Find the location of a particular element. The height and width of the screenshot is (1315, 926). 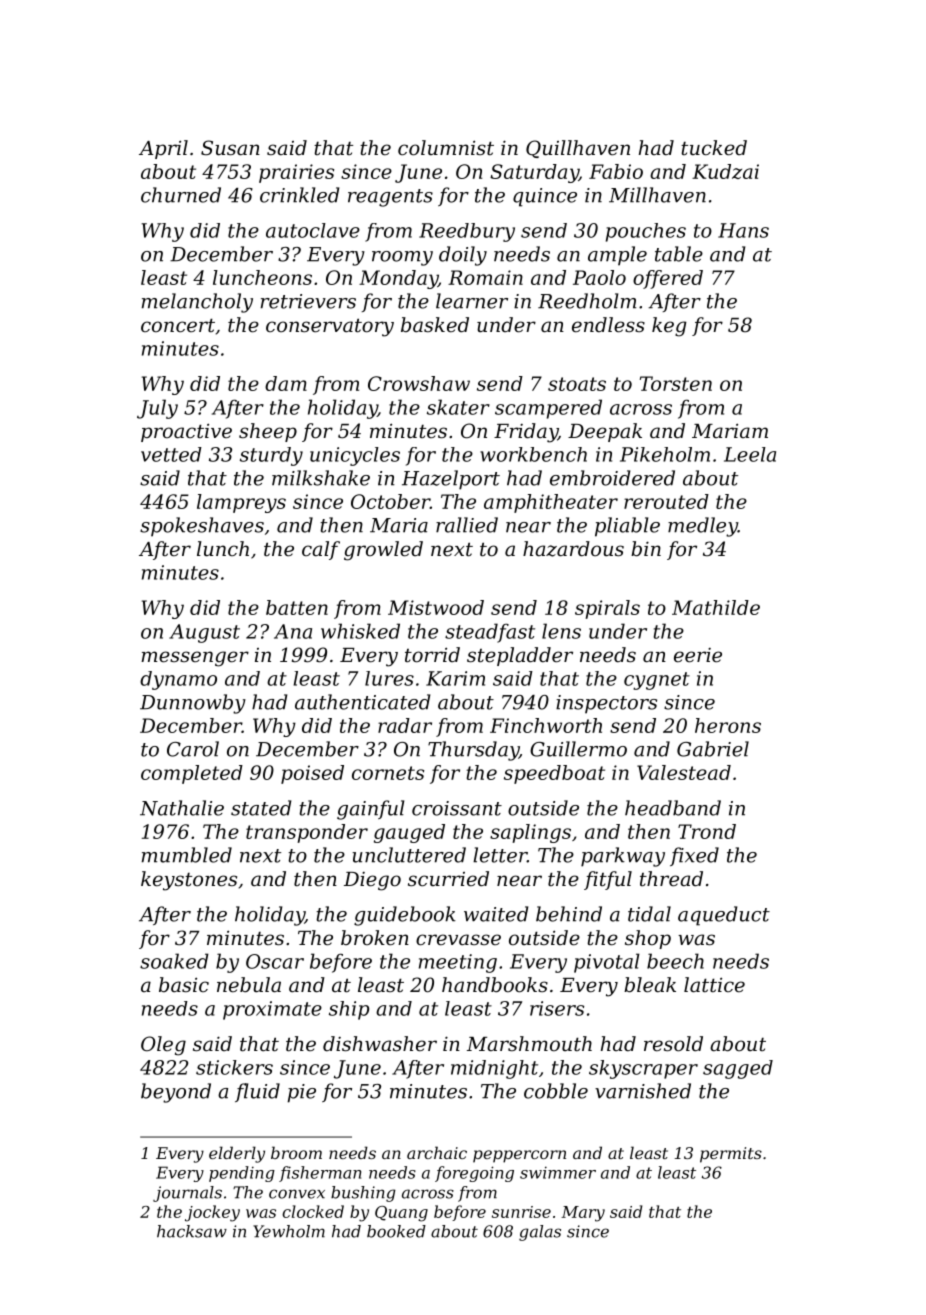

radar is located at coordinates (405, 725).
